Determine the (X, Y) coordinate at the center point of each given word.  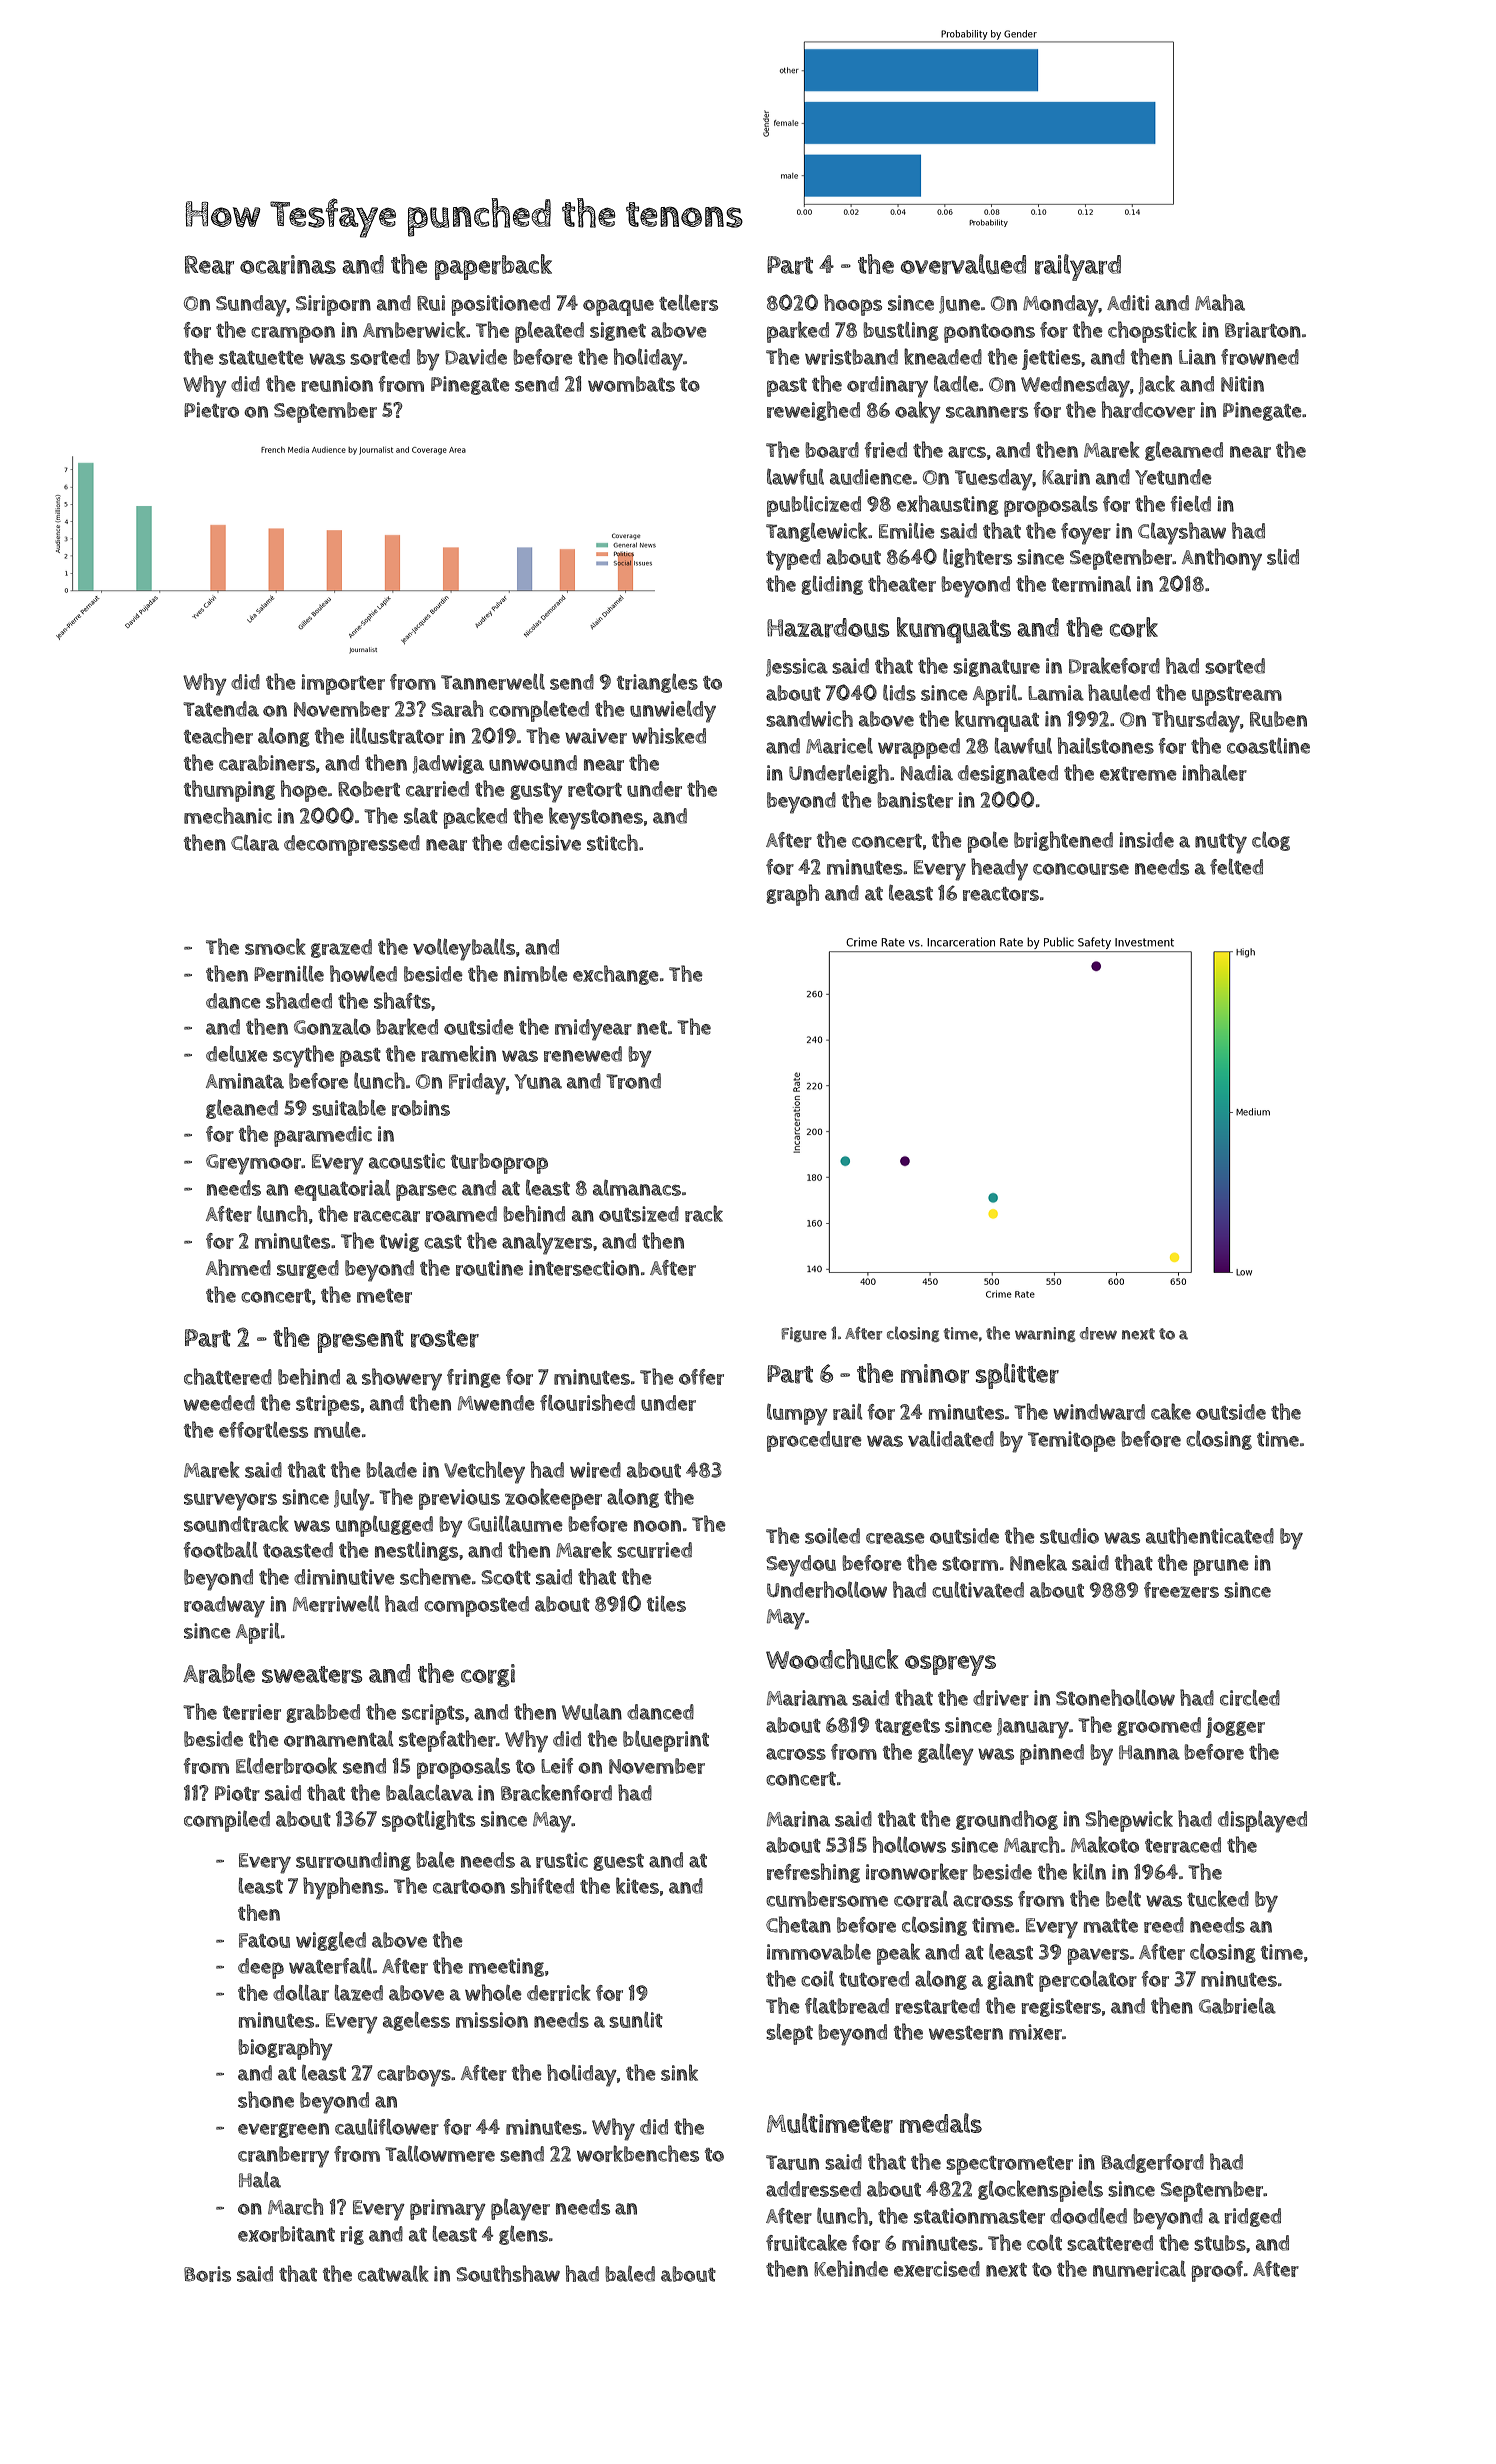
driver (1001, 1698)
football (220, 1550)
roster (445, 1339)
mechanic (228, 815)
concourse (1081, 869)
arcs (967, 452)
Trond (633, 1081)
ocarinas (288, 265)
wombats (631, 384)
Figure (804, 1334)
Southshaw (508, 2273)
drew (1098, 1333)
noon (657, 1526)
